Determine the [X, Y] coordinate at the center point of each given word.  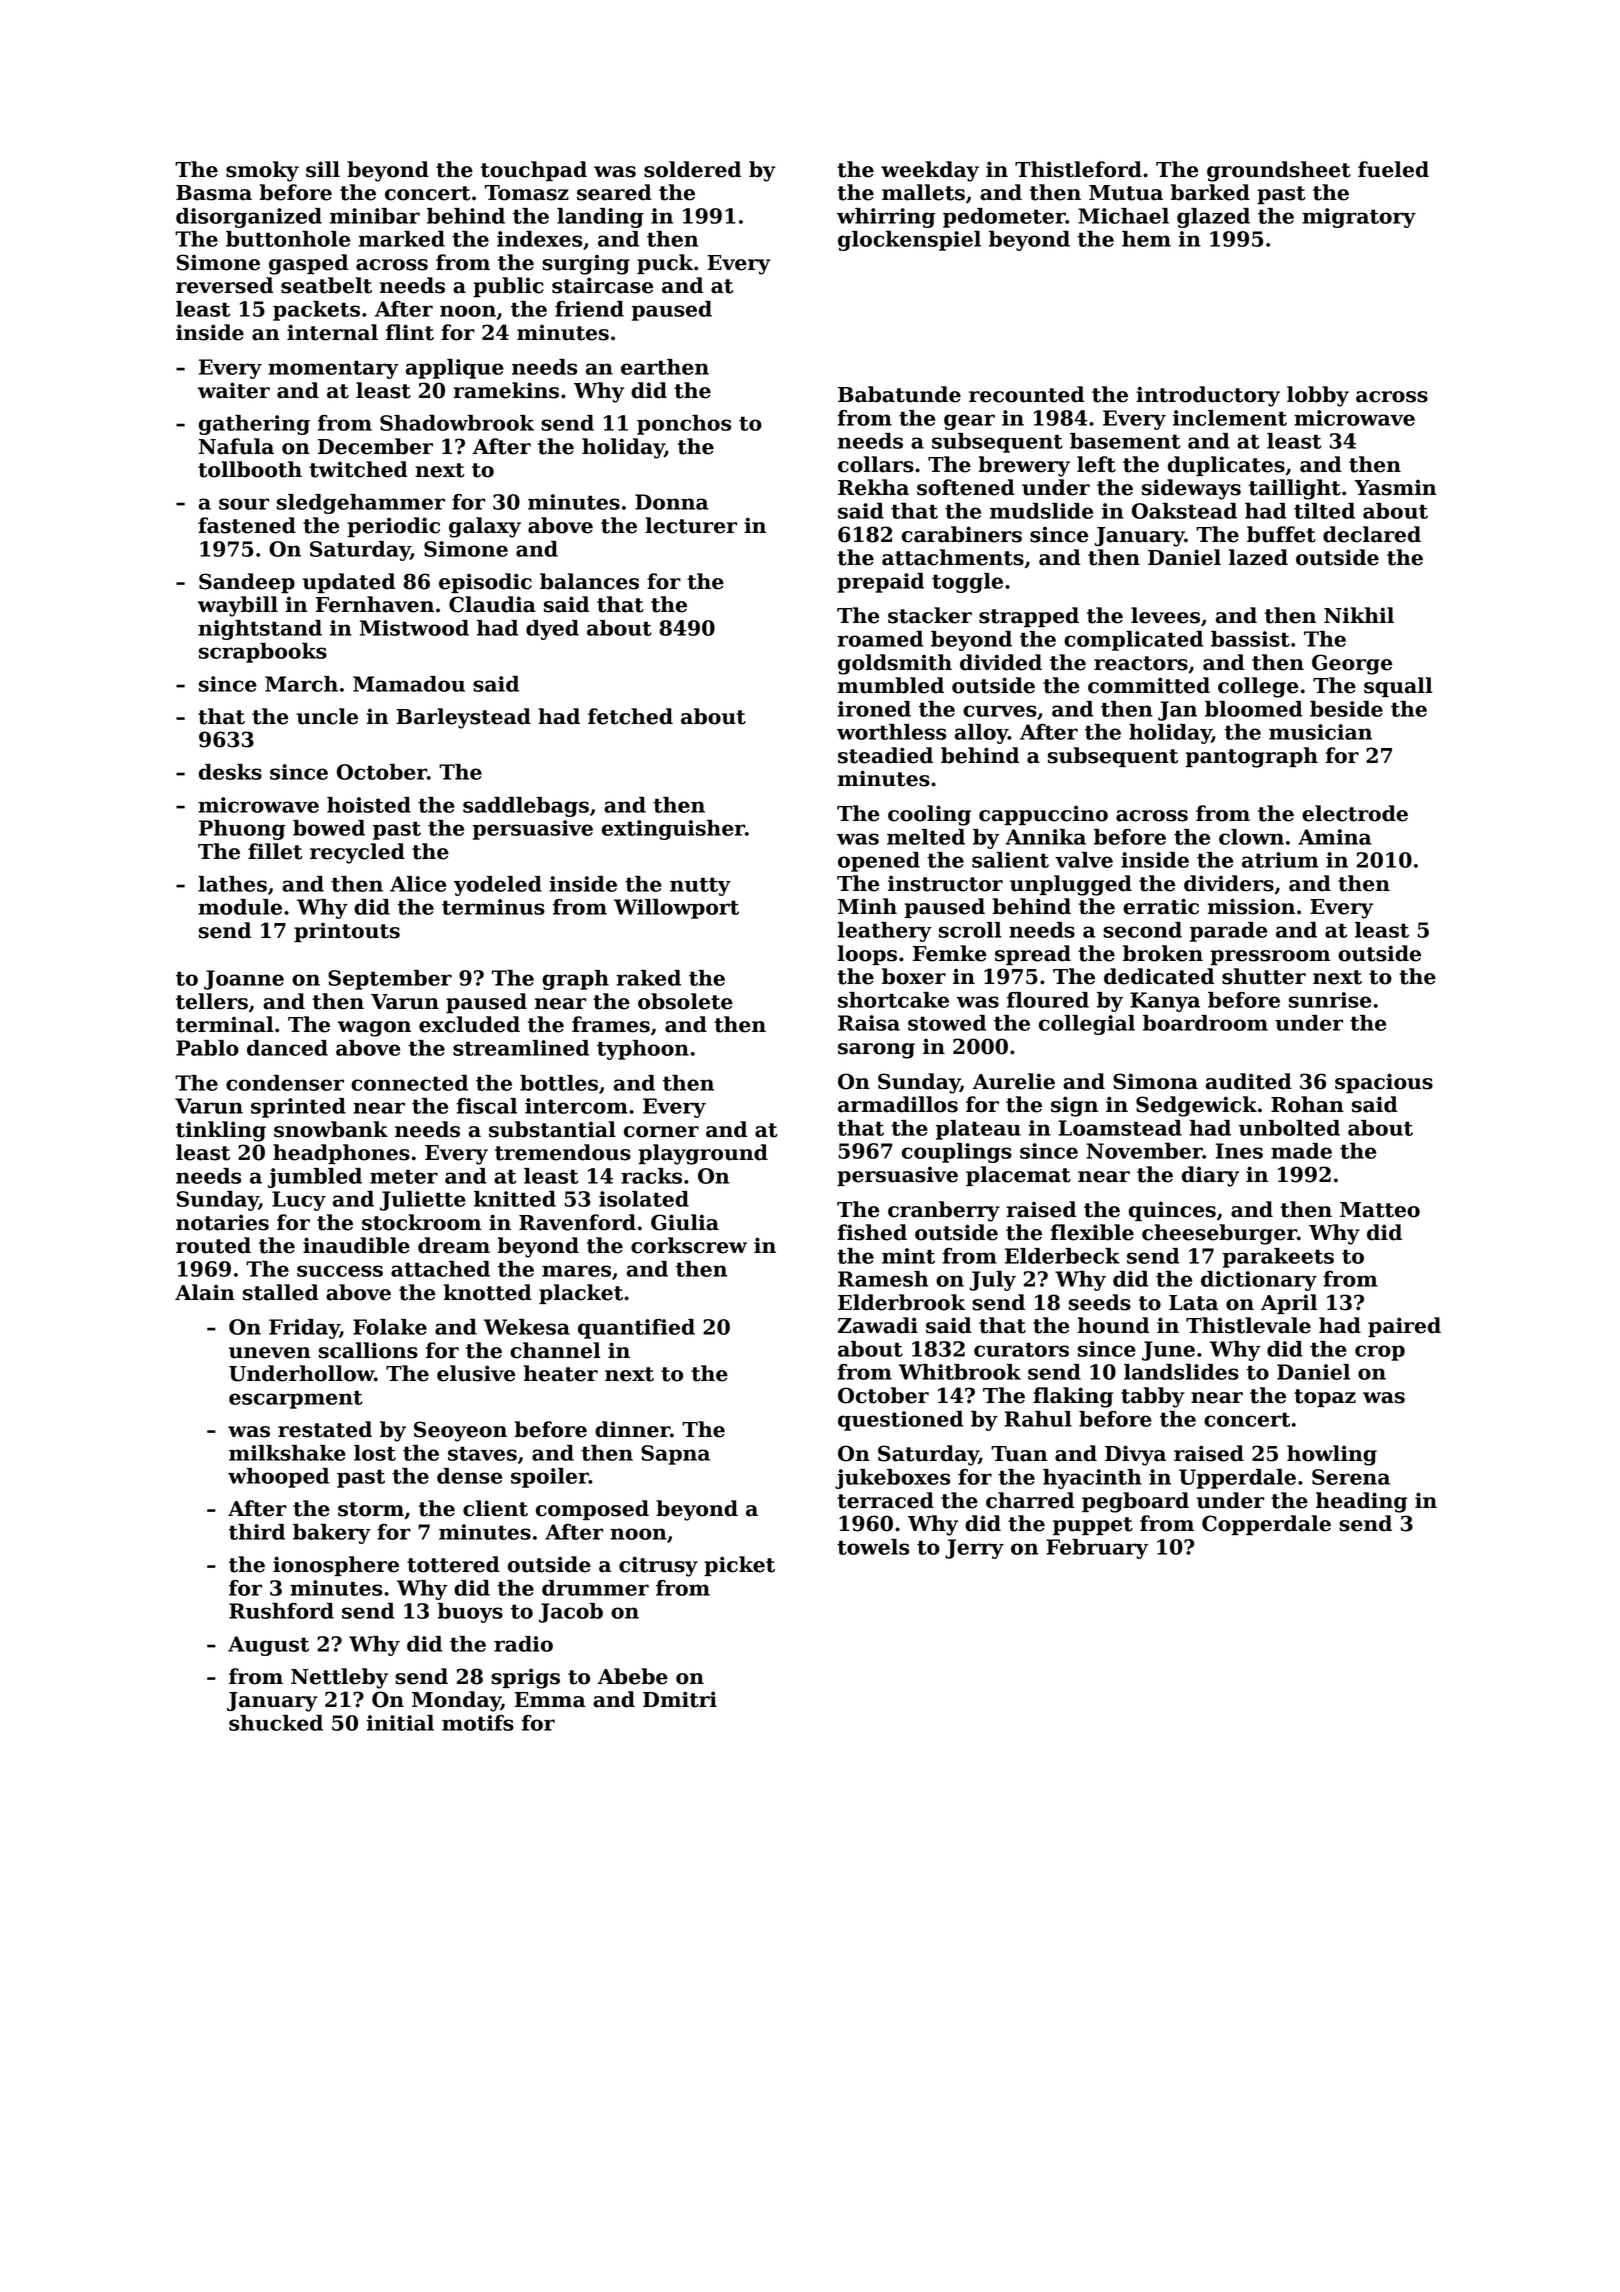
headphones [341, 1154]
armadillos [898, 1104]
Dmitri [680, 1699]
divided [1001, 662]
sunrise [1330, 1000]
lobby [1318, 396]
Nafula [236, 446]
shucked [276, 1723]
